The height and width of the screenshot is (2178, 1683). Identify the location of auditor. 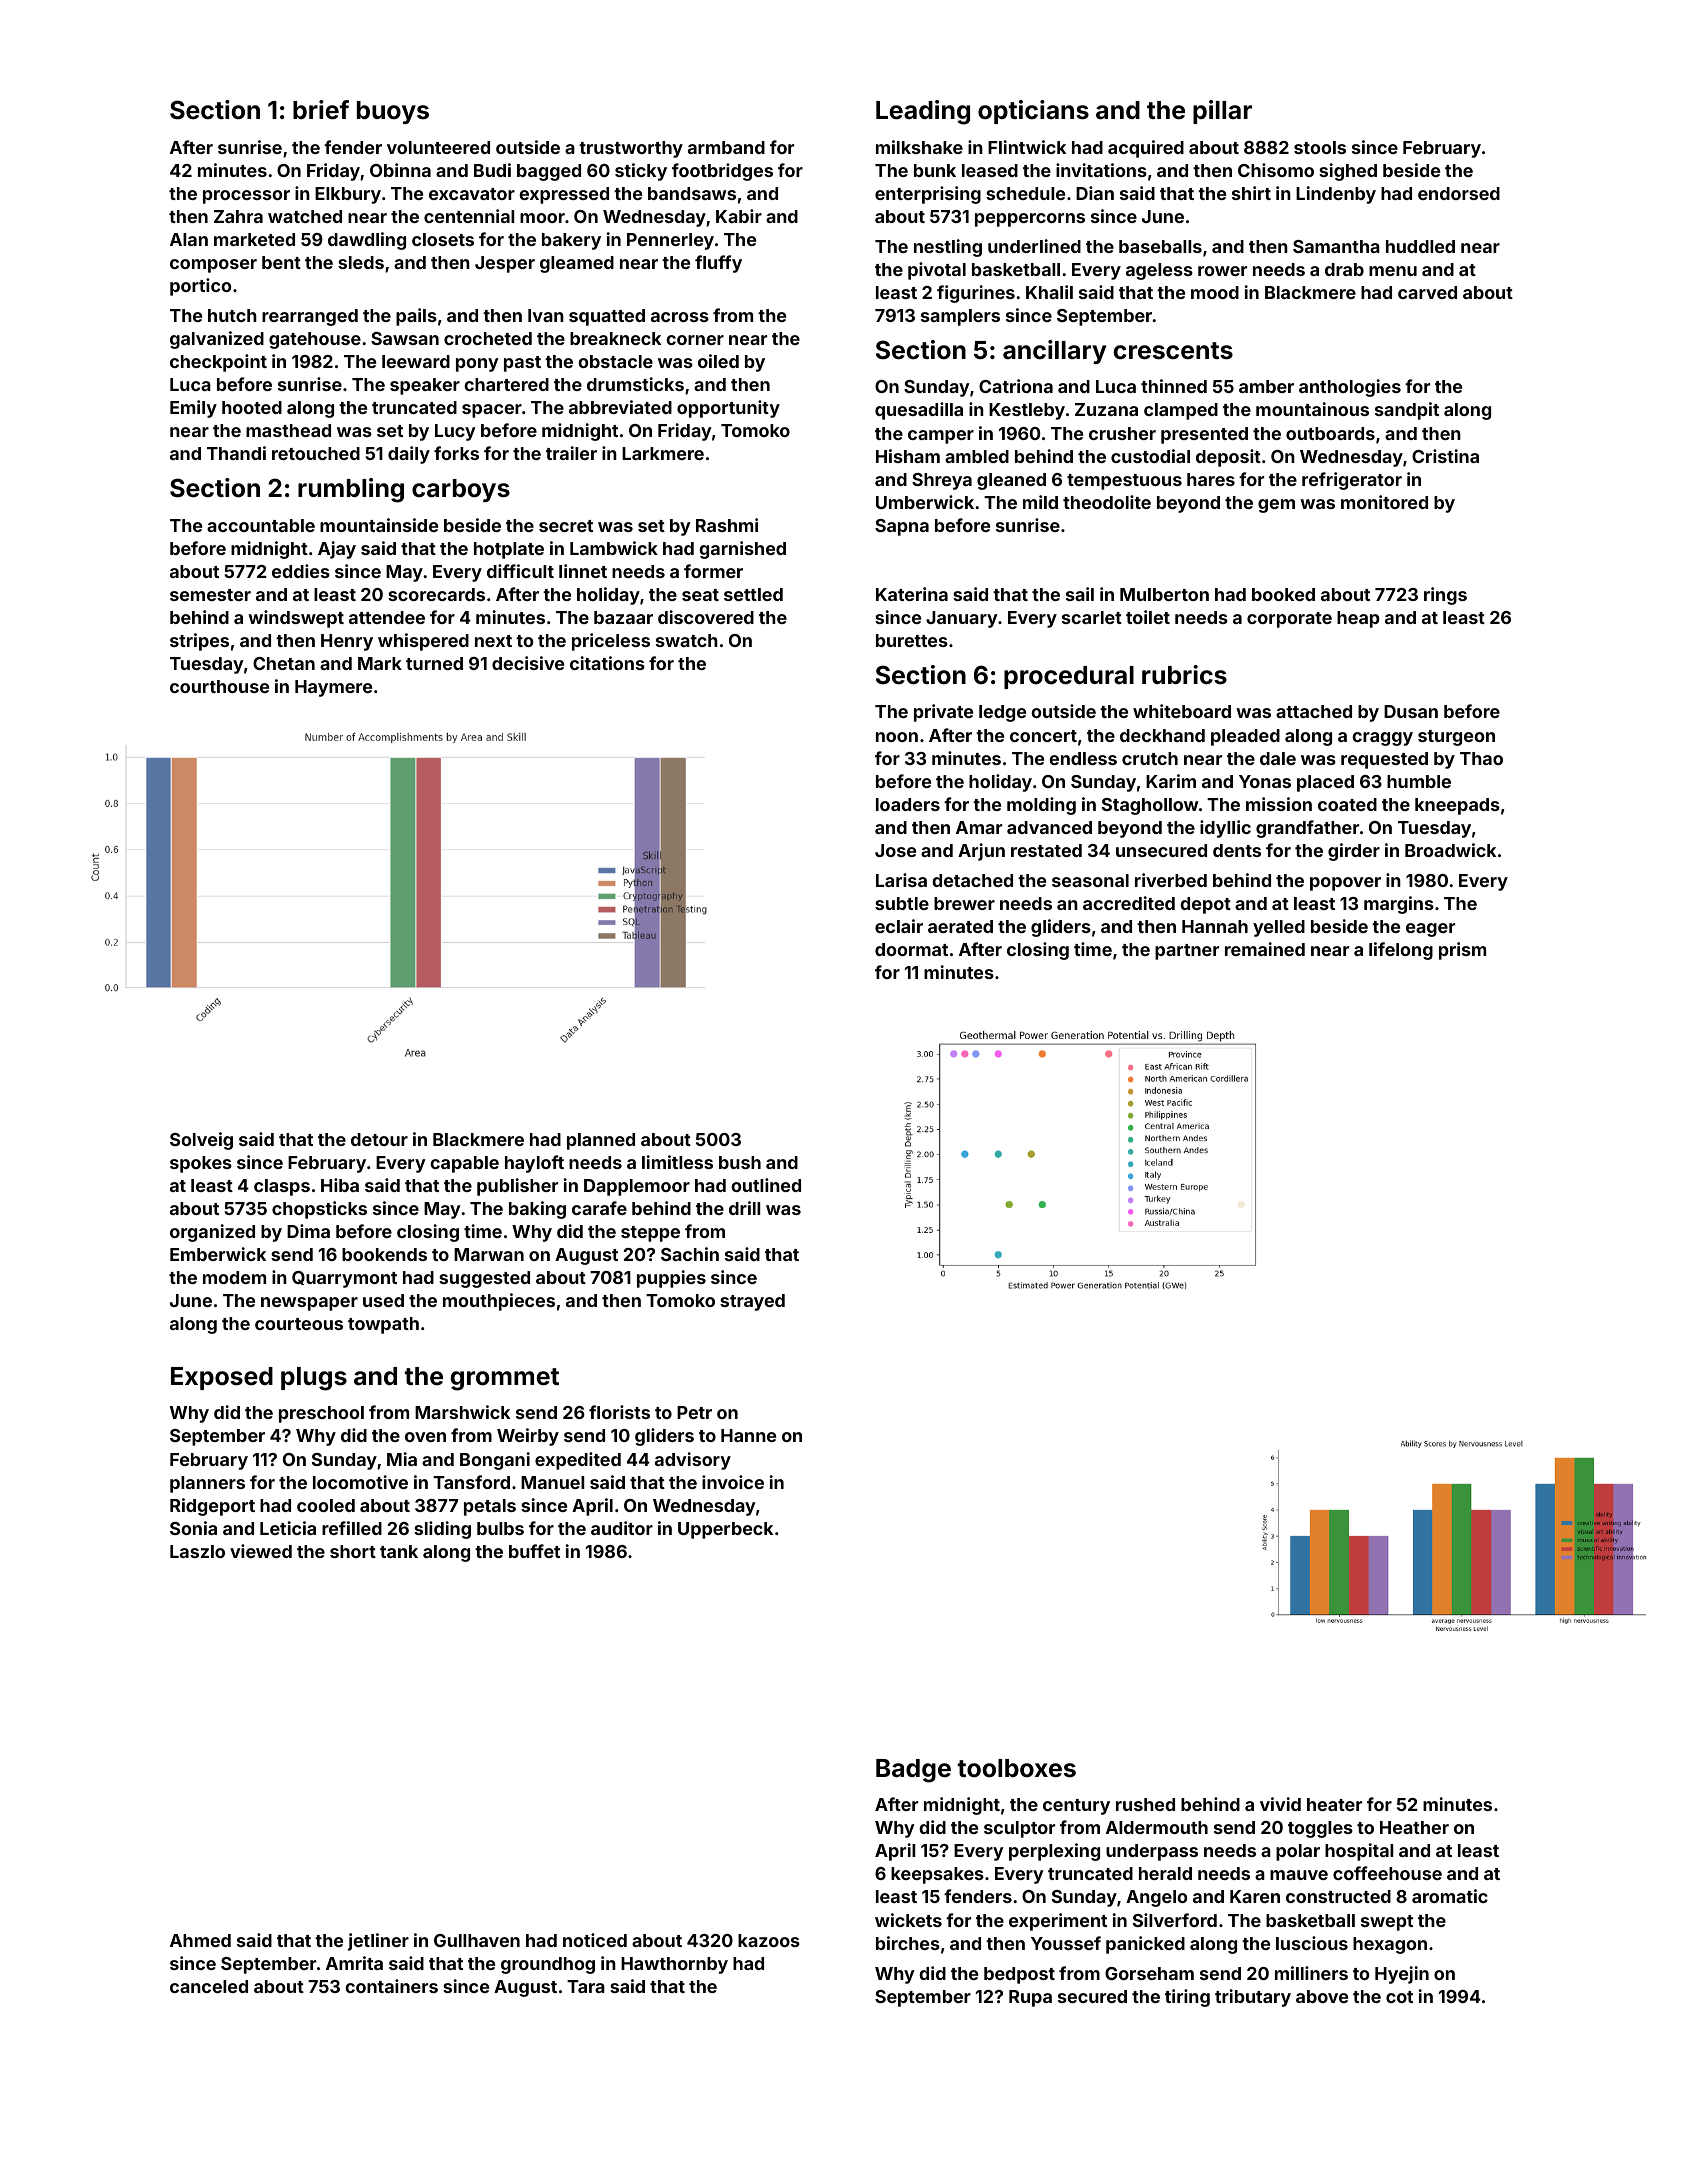
(622, 1528).
